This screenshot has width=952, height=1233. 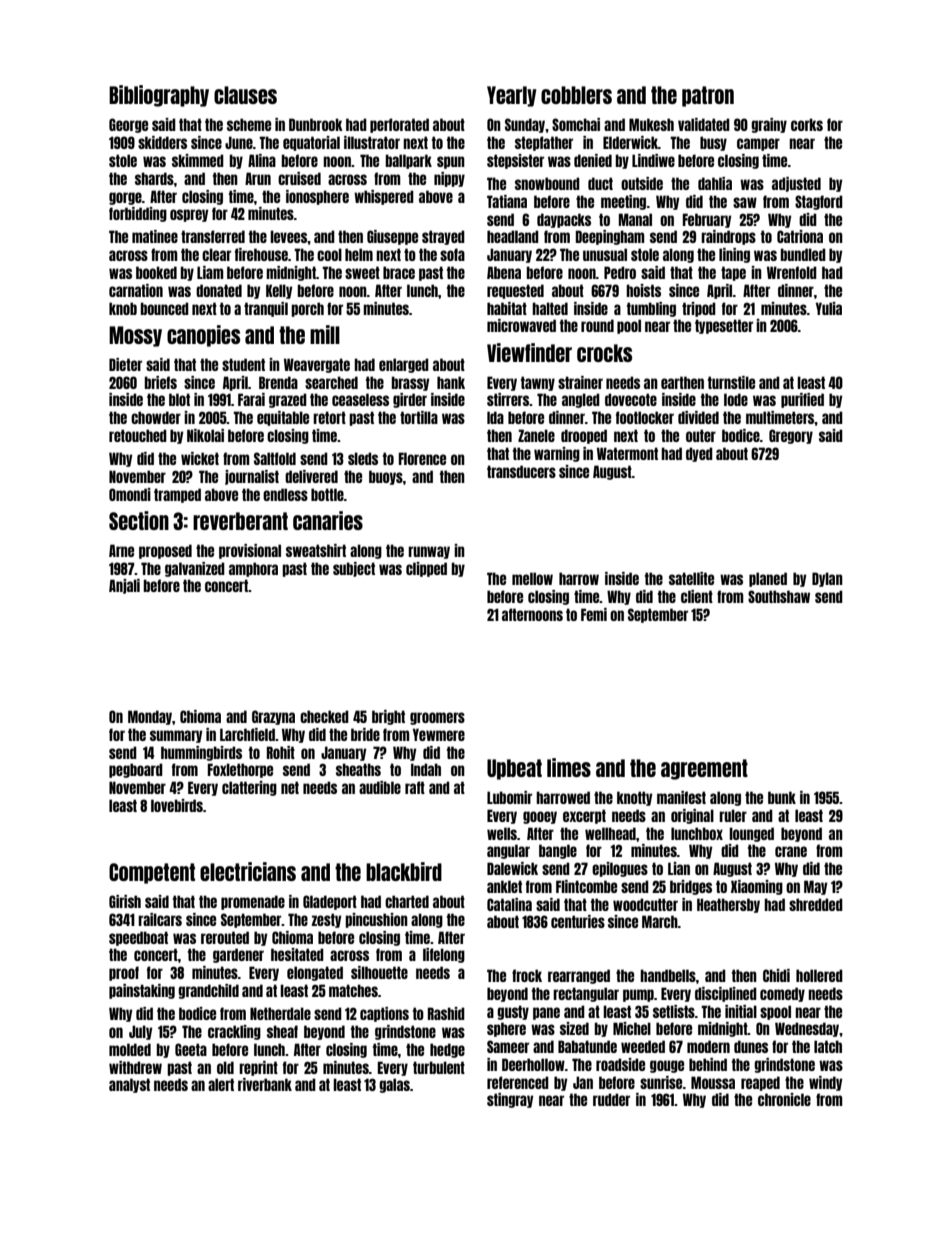 I want to click on galvanized, so click(x=195, y=569).
